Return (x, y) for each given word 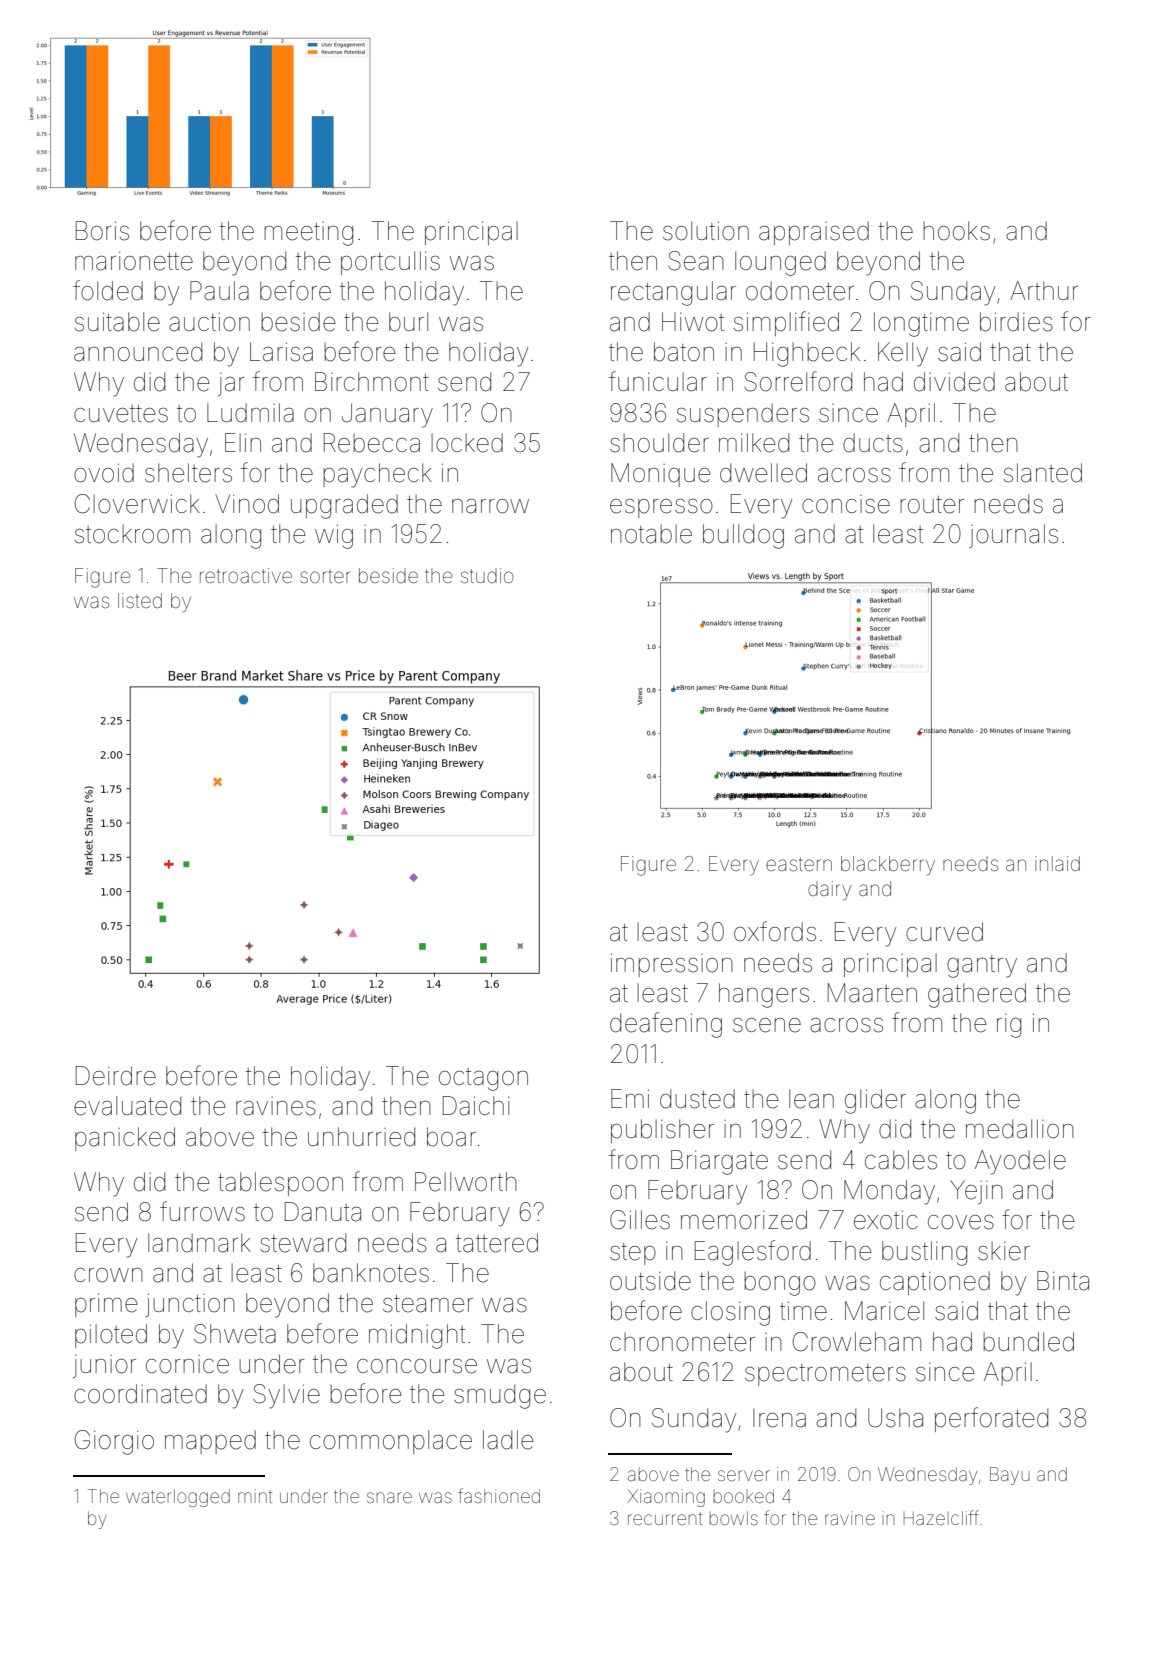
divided (954, 382)
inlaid (1057, 863)
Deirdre (116, 1076)
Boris (102, 231)
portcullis (390, 263)
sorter (325, 576)
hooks (956, 231)
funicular (658, 381)
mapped (210, 1442)
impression (672, 965)
